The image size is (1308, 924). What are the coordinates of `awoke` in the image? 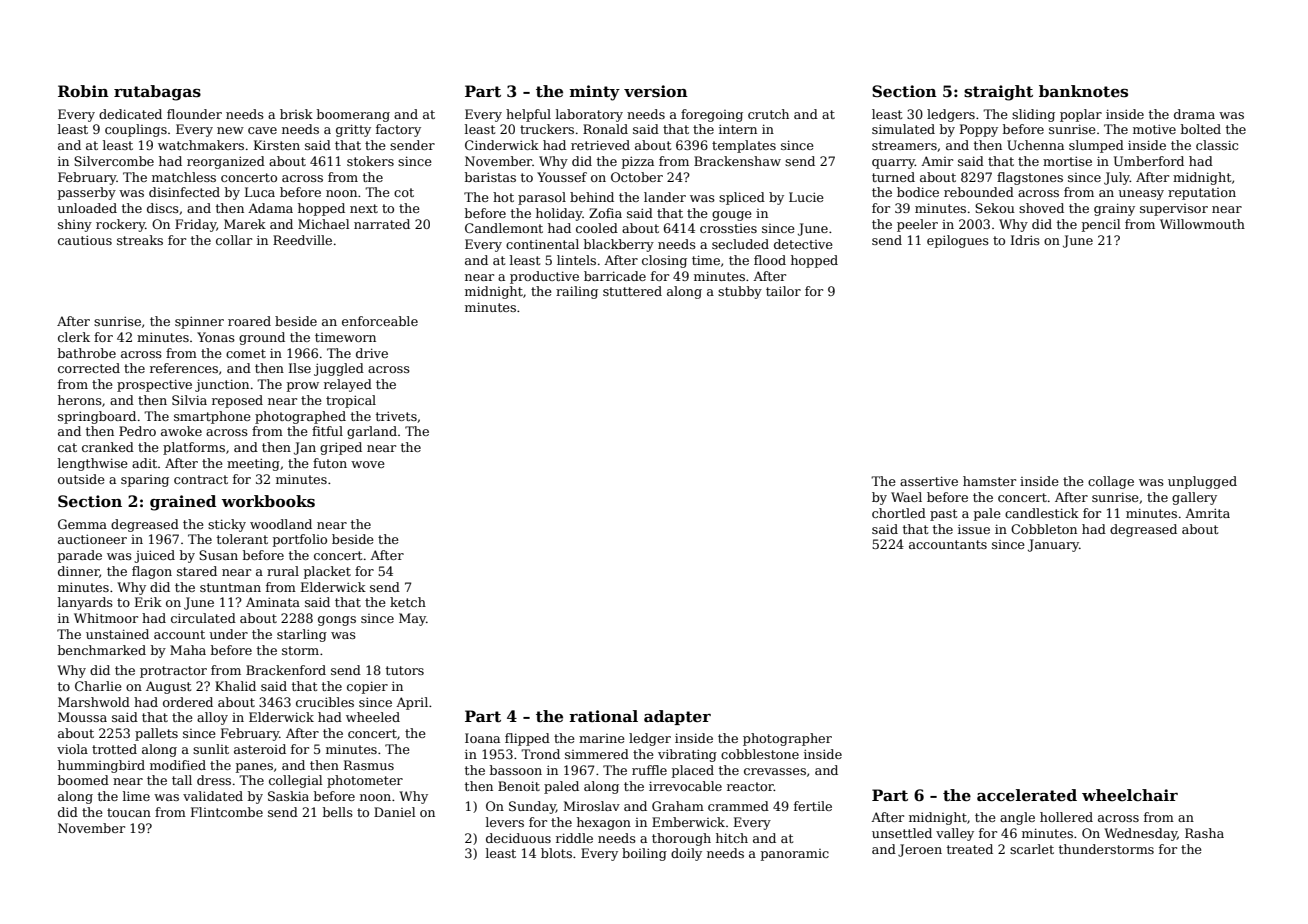 It's located at (181, 431).
